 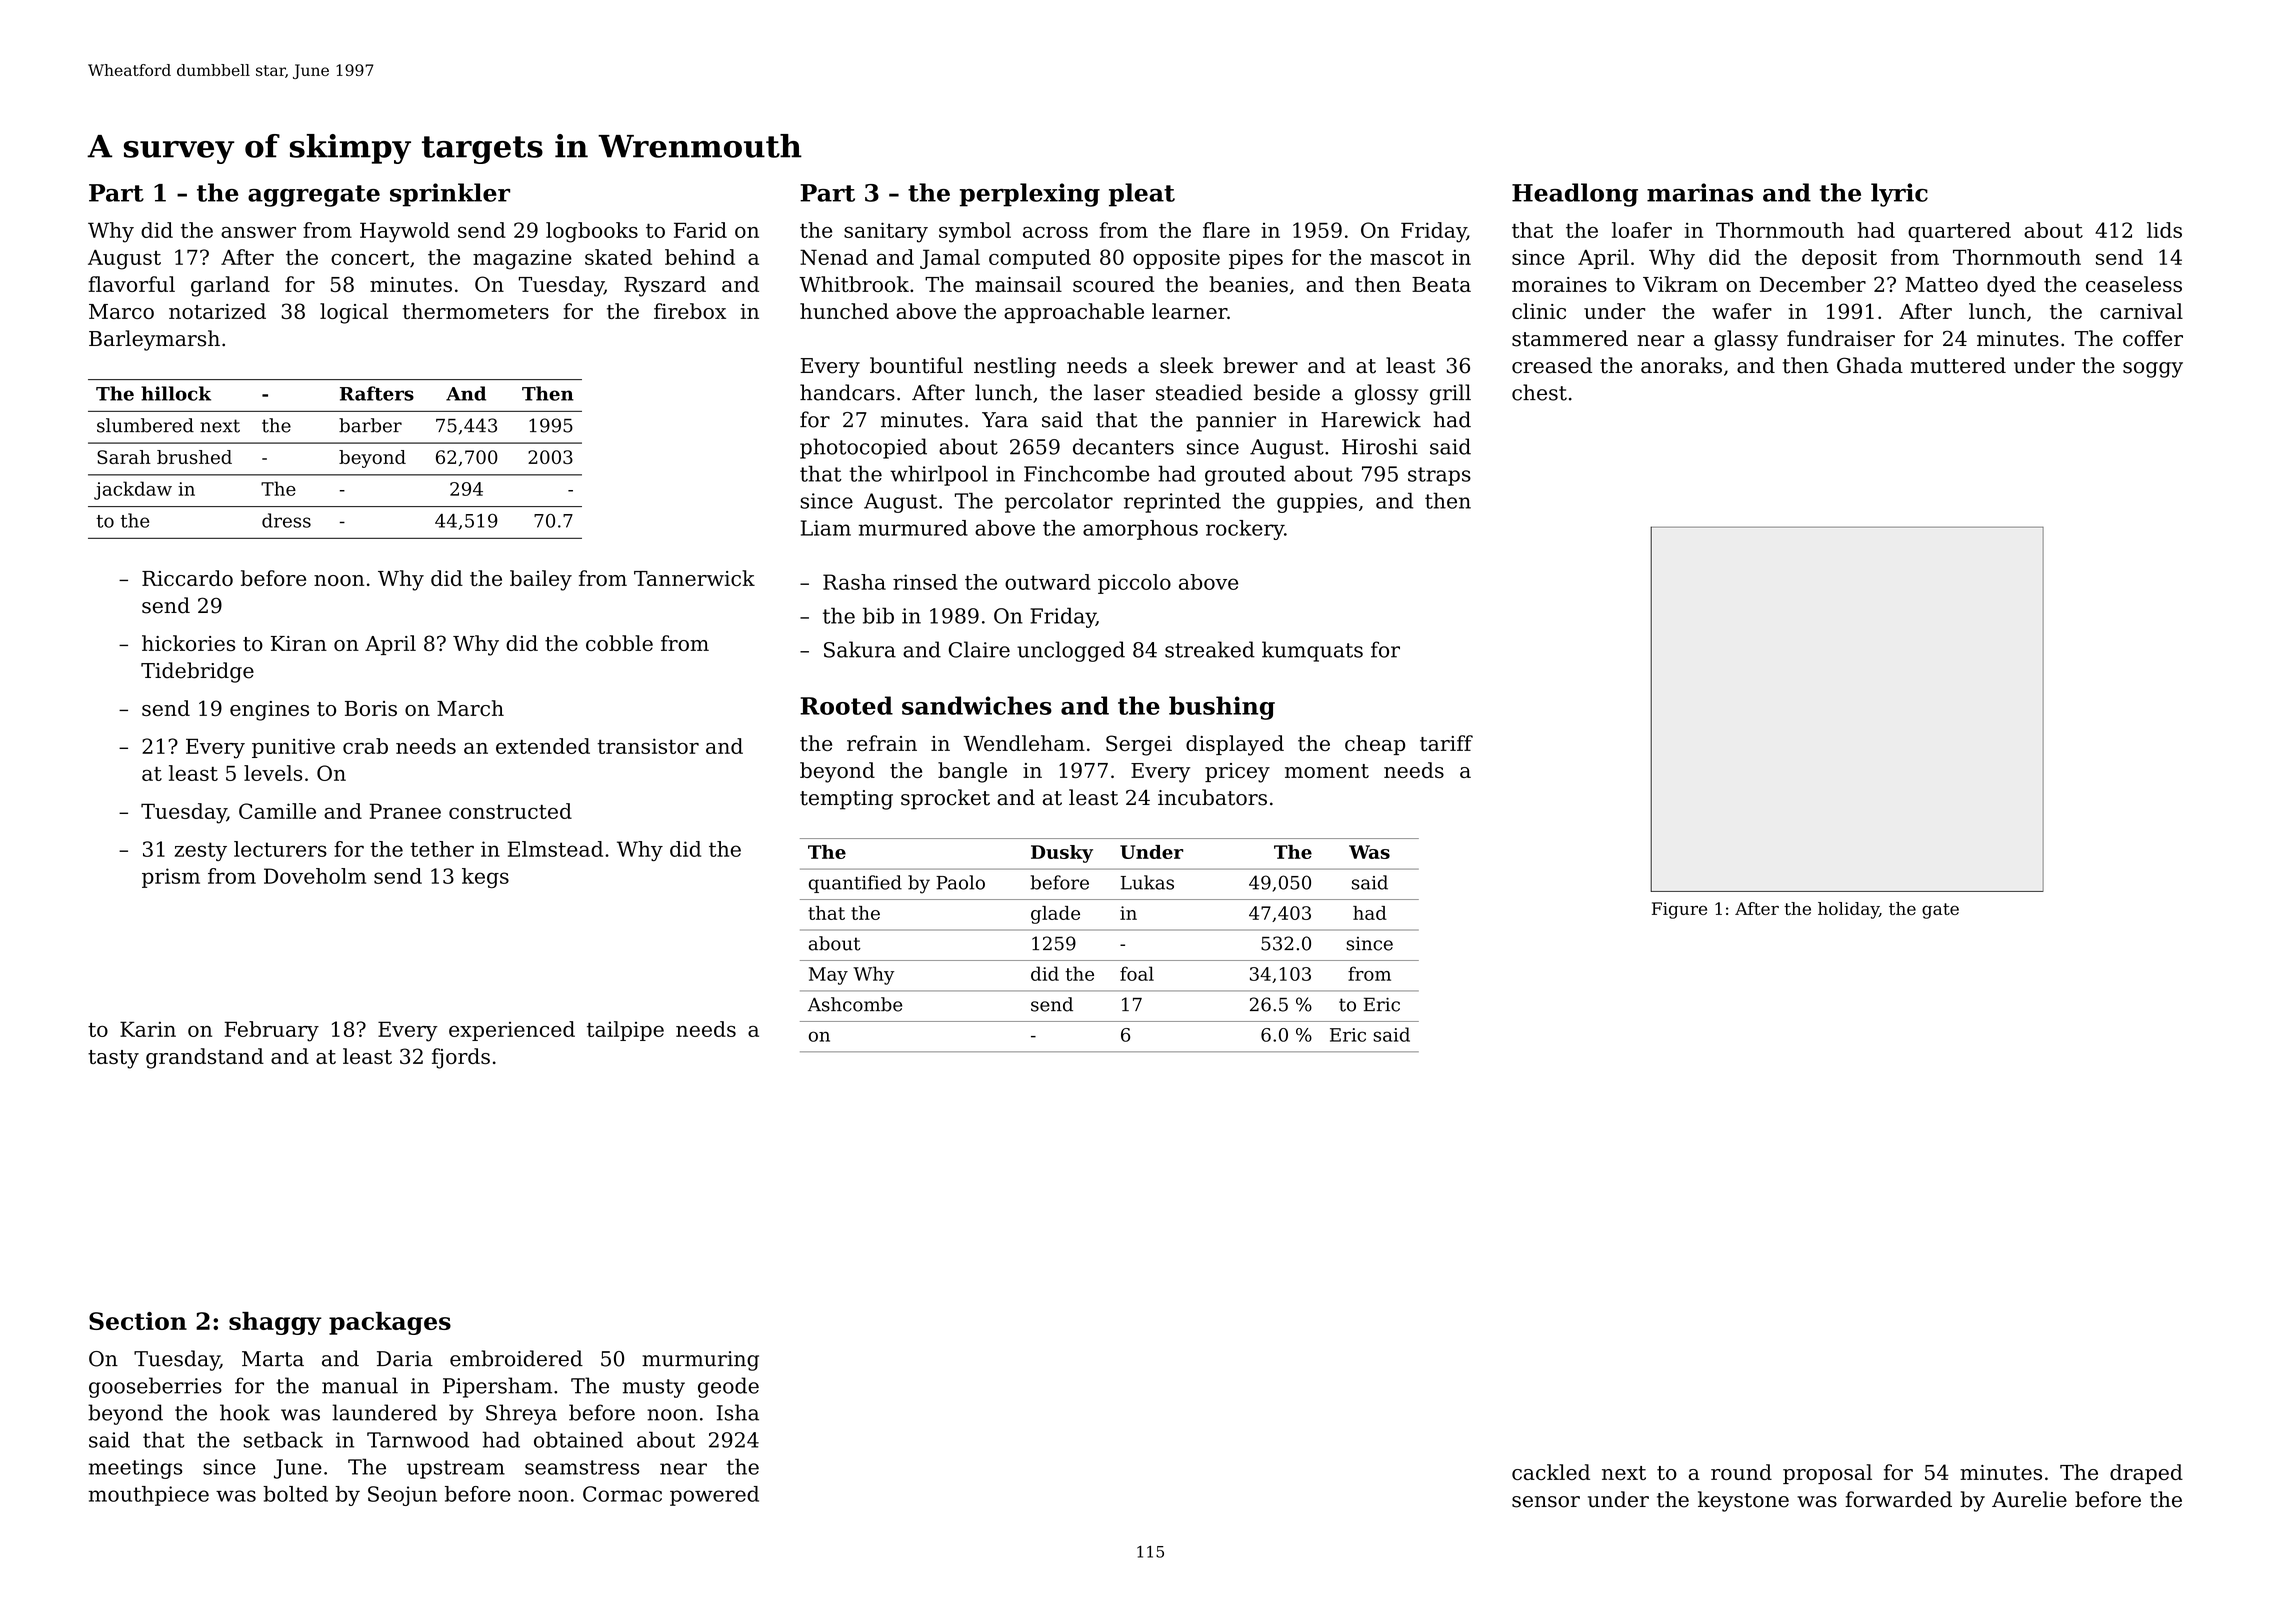 I want to click on tasty, so click(x=113, y=1059).
